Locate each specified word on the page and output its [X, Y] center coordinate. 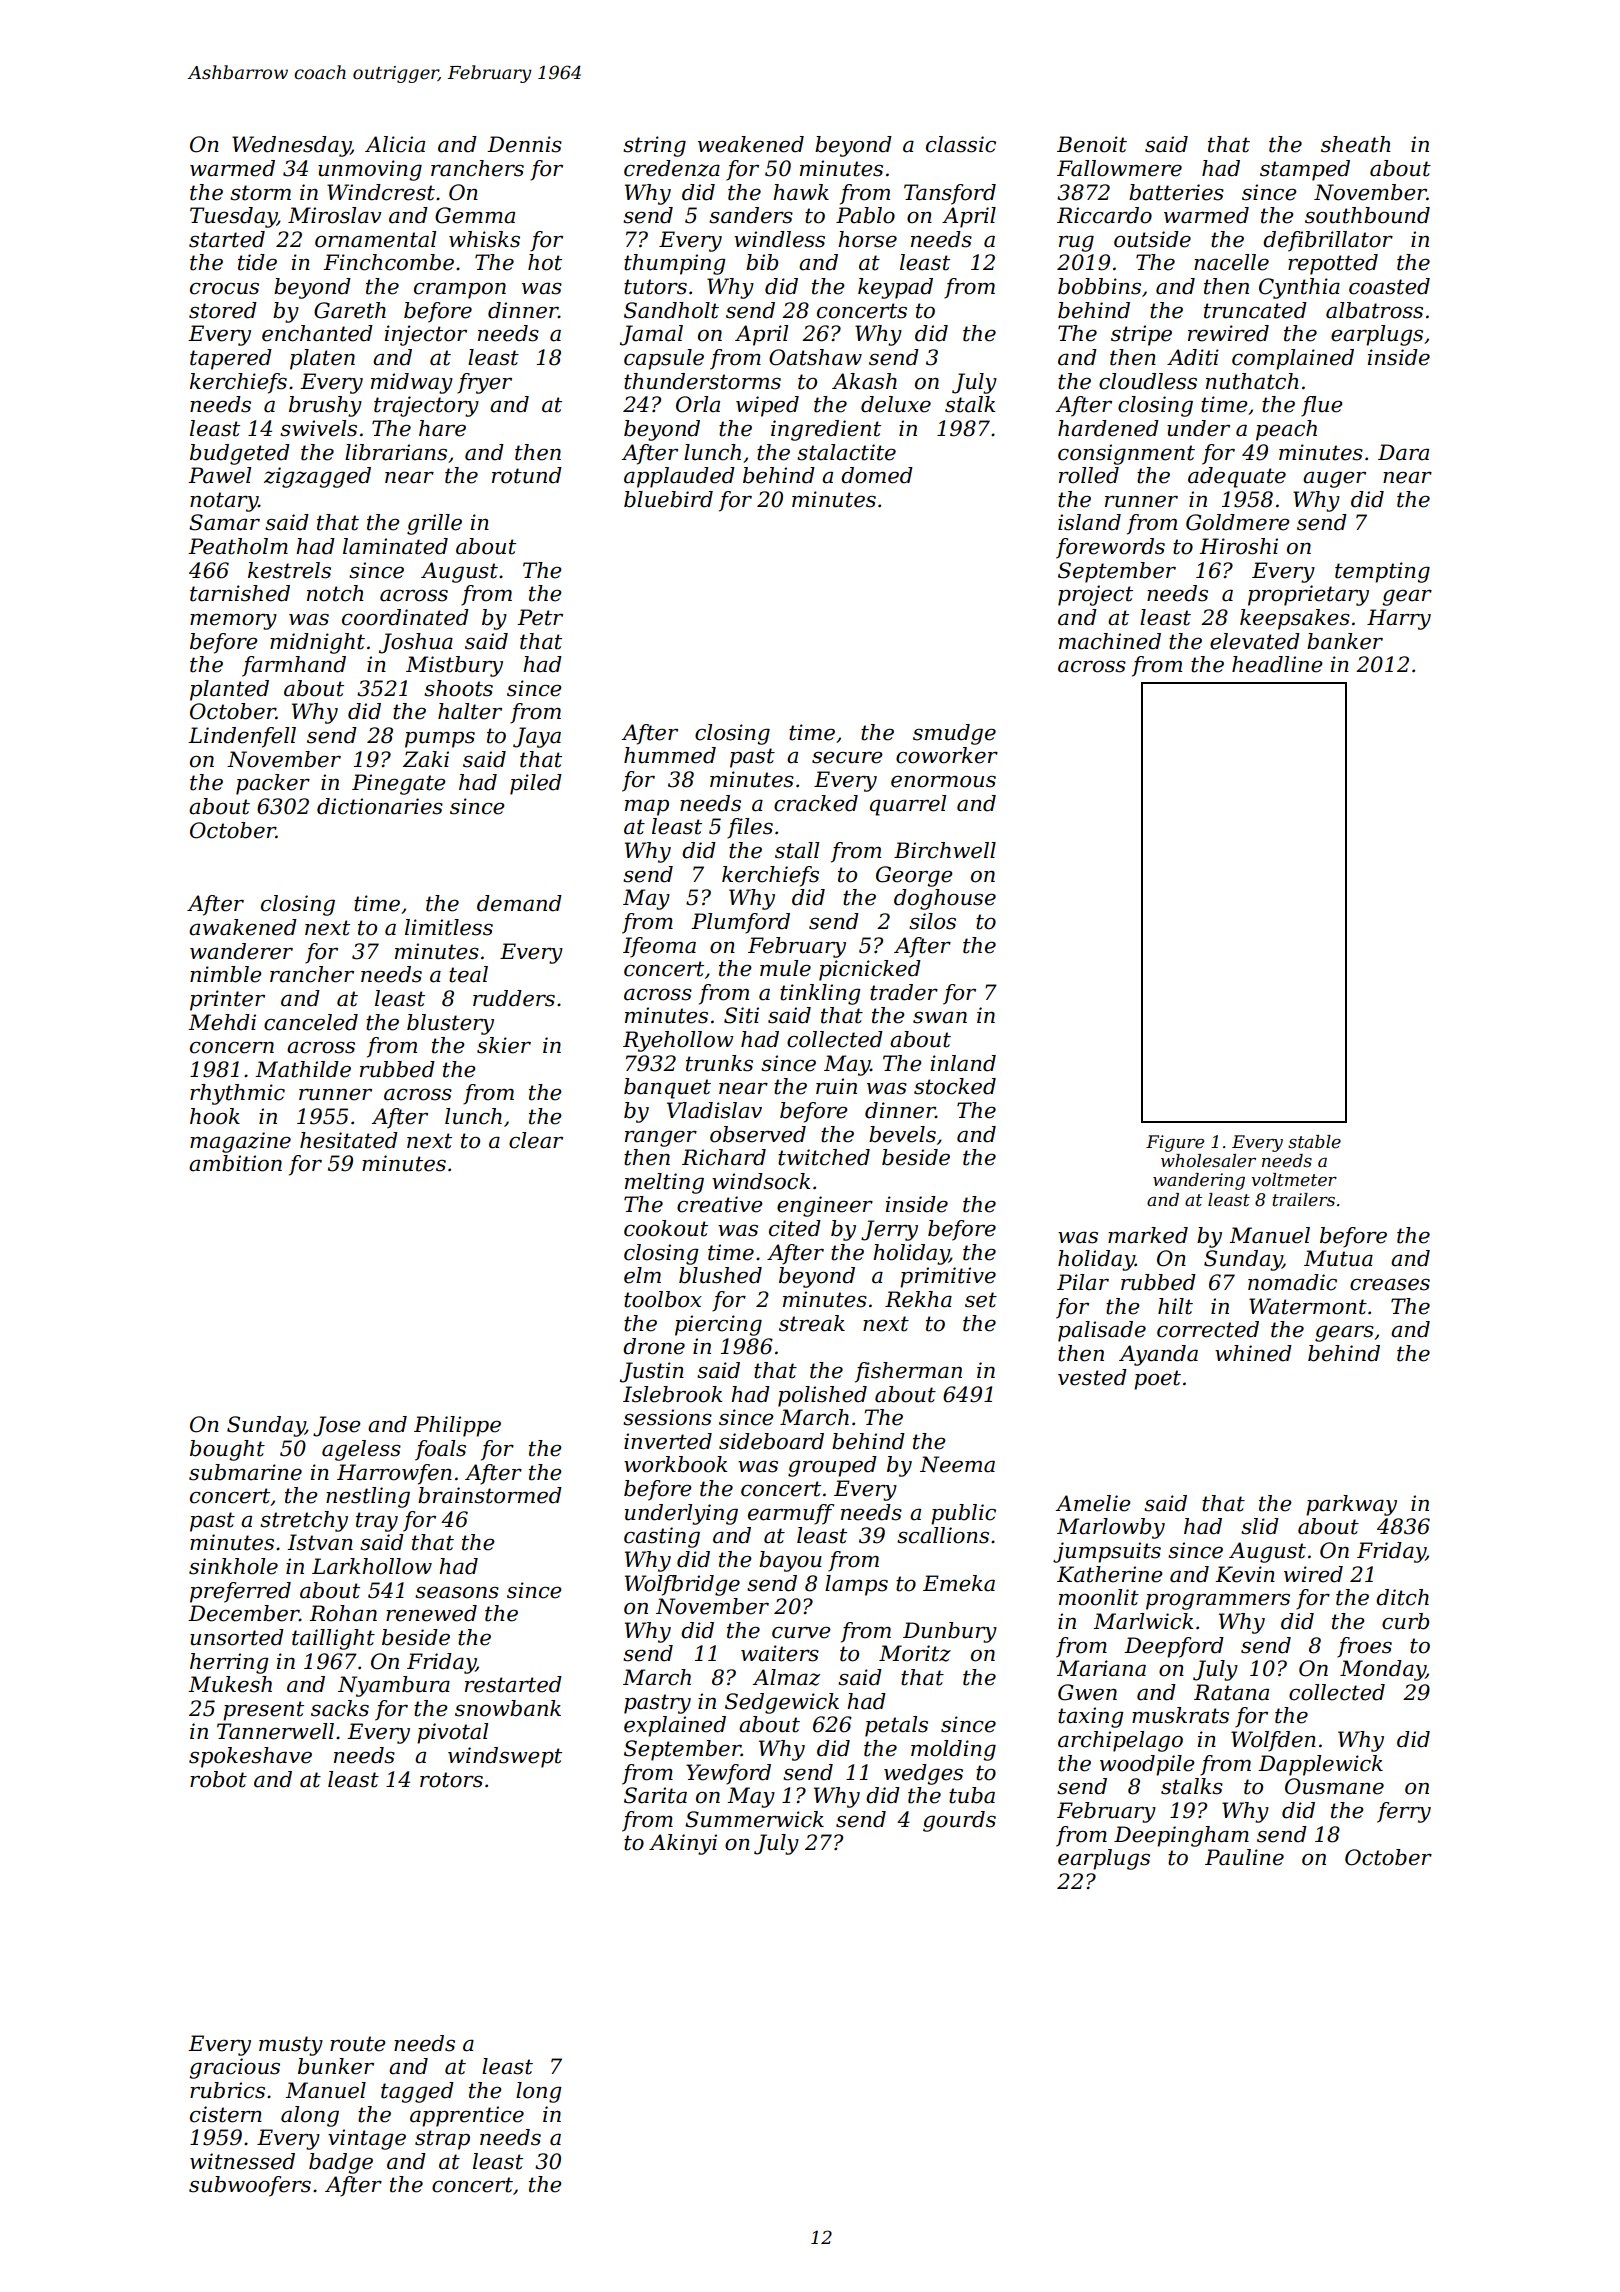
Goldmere [1238, 522]
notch [335, 593]
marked [1148, 1235]
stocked [955, 1086]
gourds [959, 1821]
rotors [451, 1780]
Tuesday [233, 217]
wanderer [241, 951]
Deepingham [1181, 1836]
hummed [670, 755]
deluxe [896, 404]
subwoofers [250, 2186]
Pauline [1244, 1857]
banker [1345, 641]
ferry [1404, 1812]
